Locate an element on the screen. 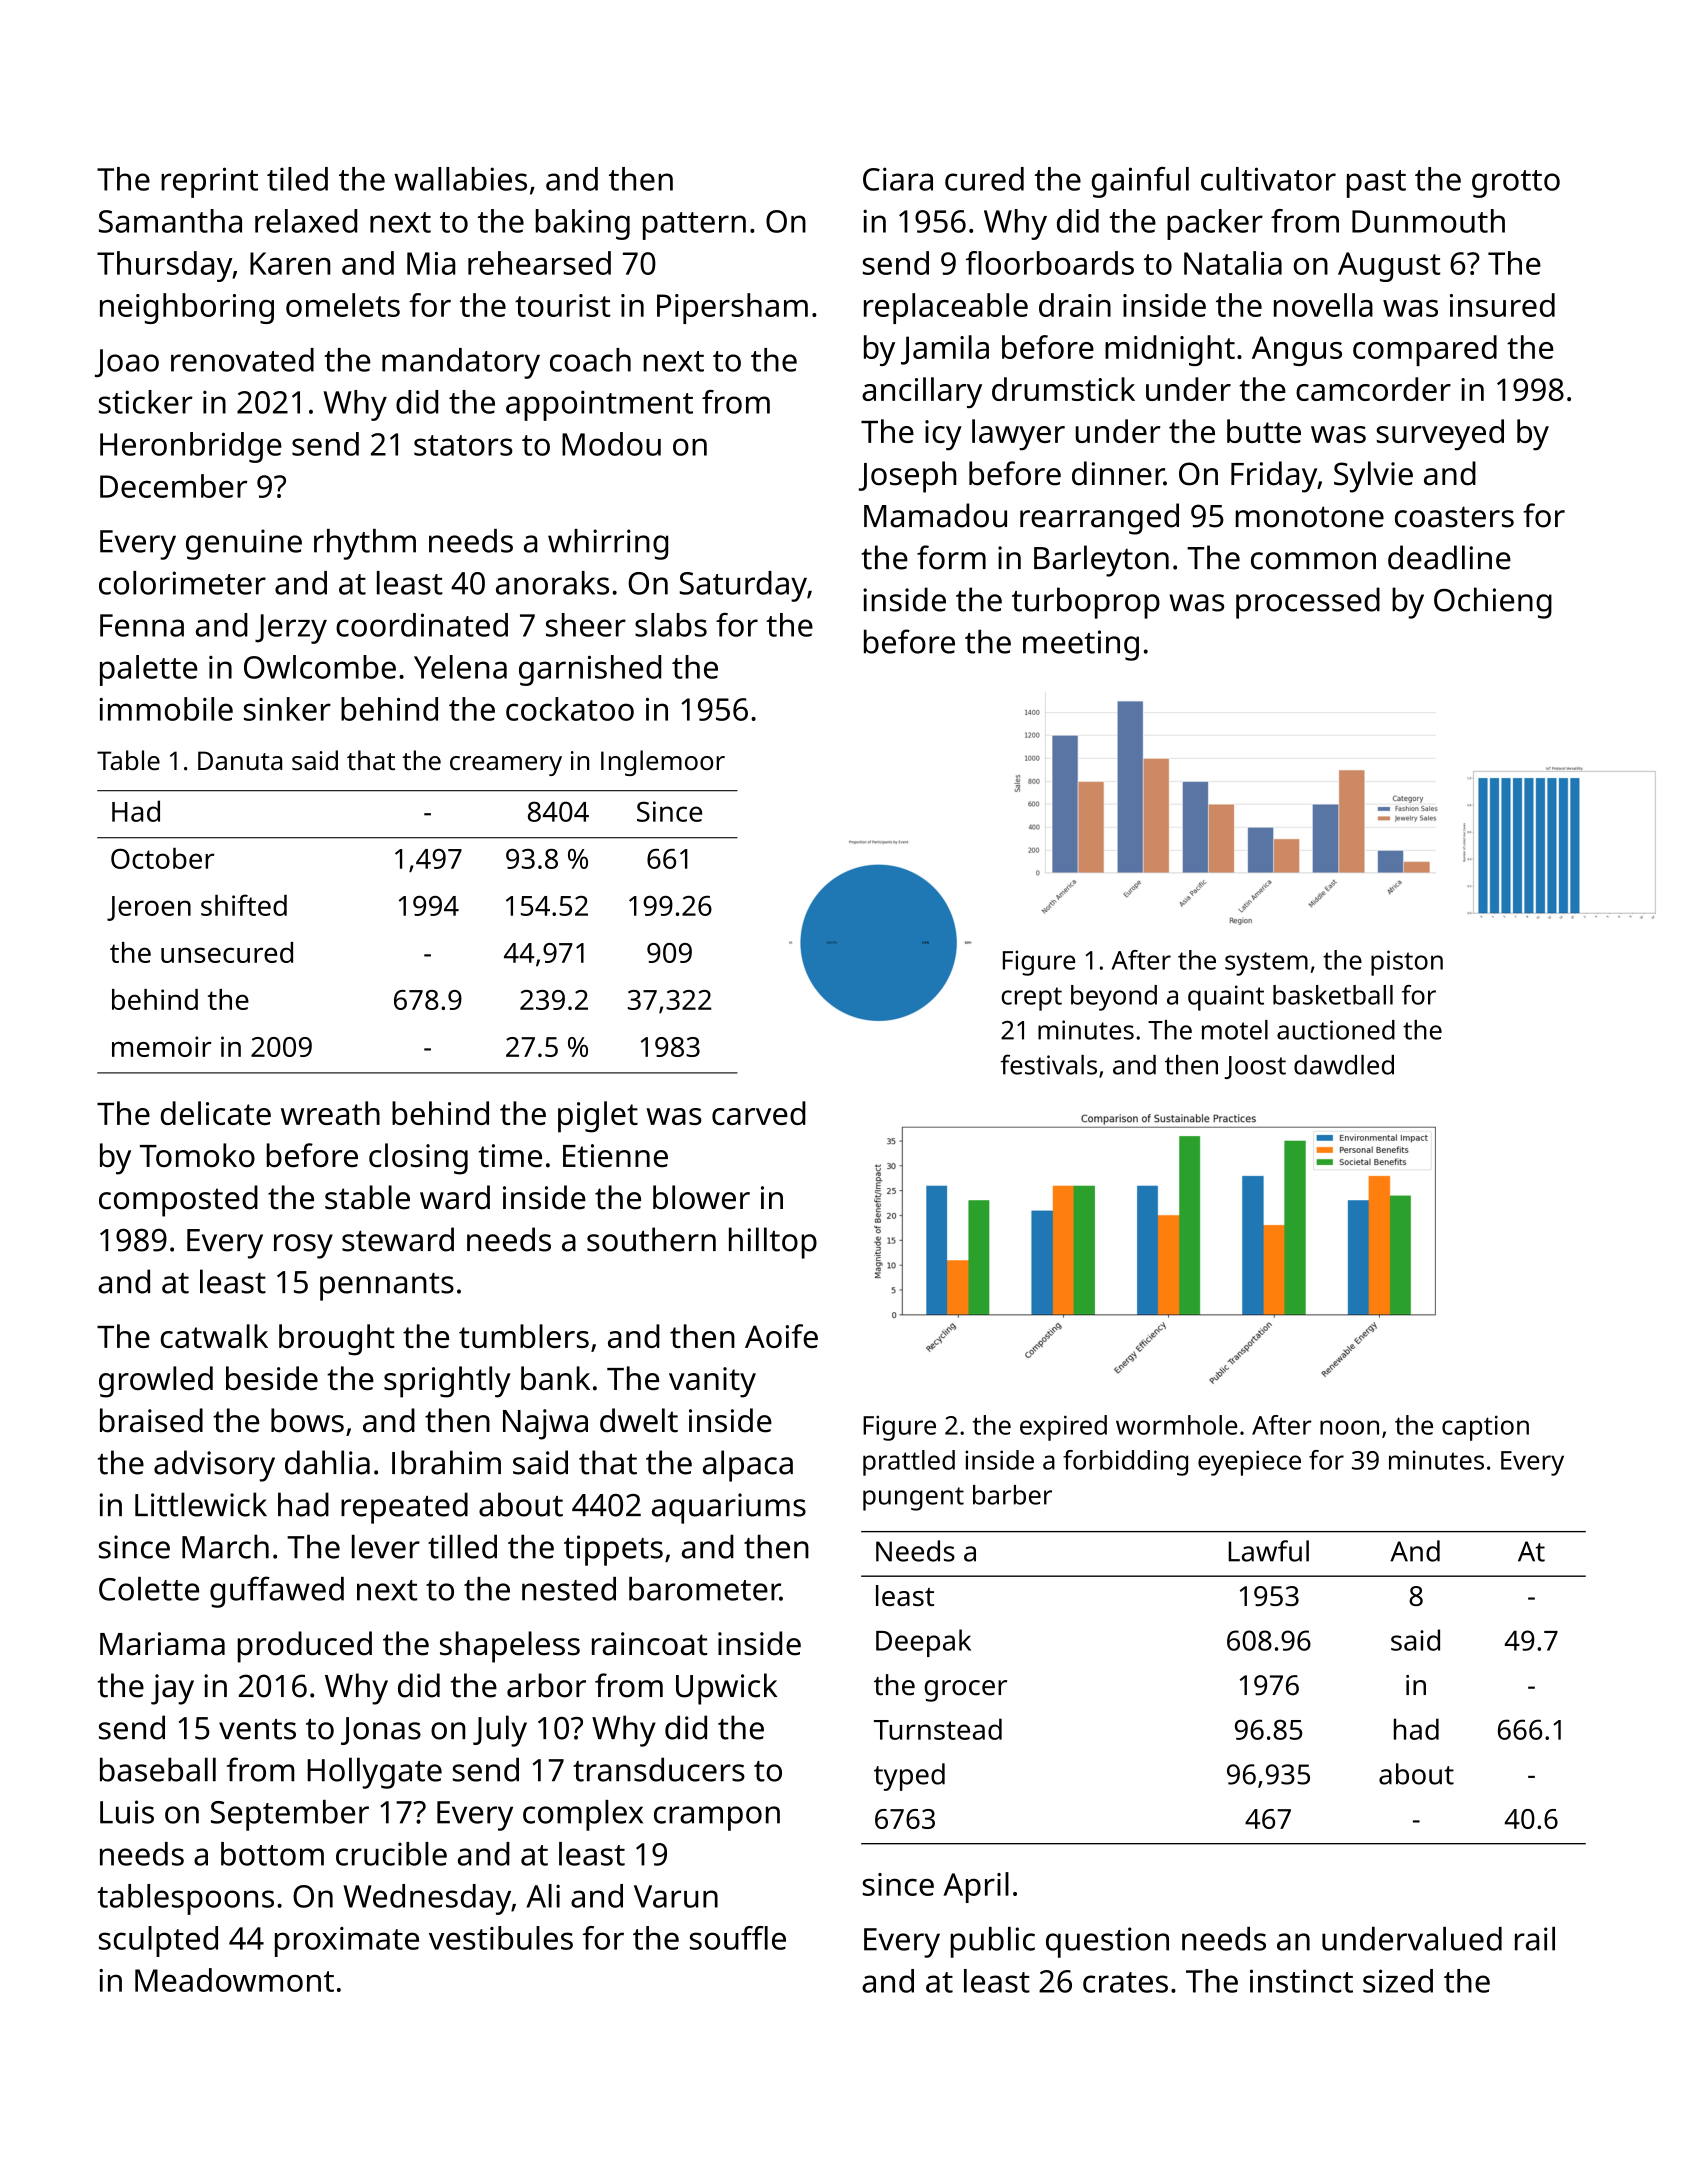 The image size is (1683, 2178). wreath is located at coordinates (330, 1113).
